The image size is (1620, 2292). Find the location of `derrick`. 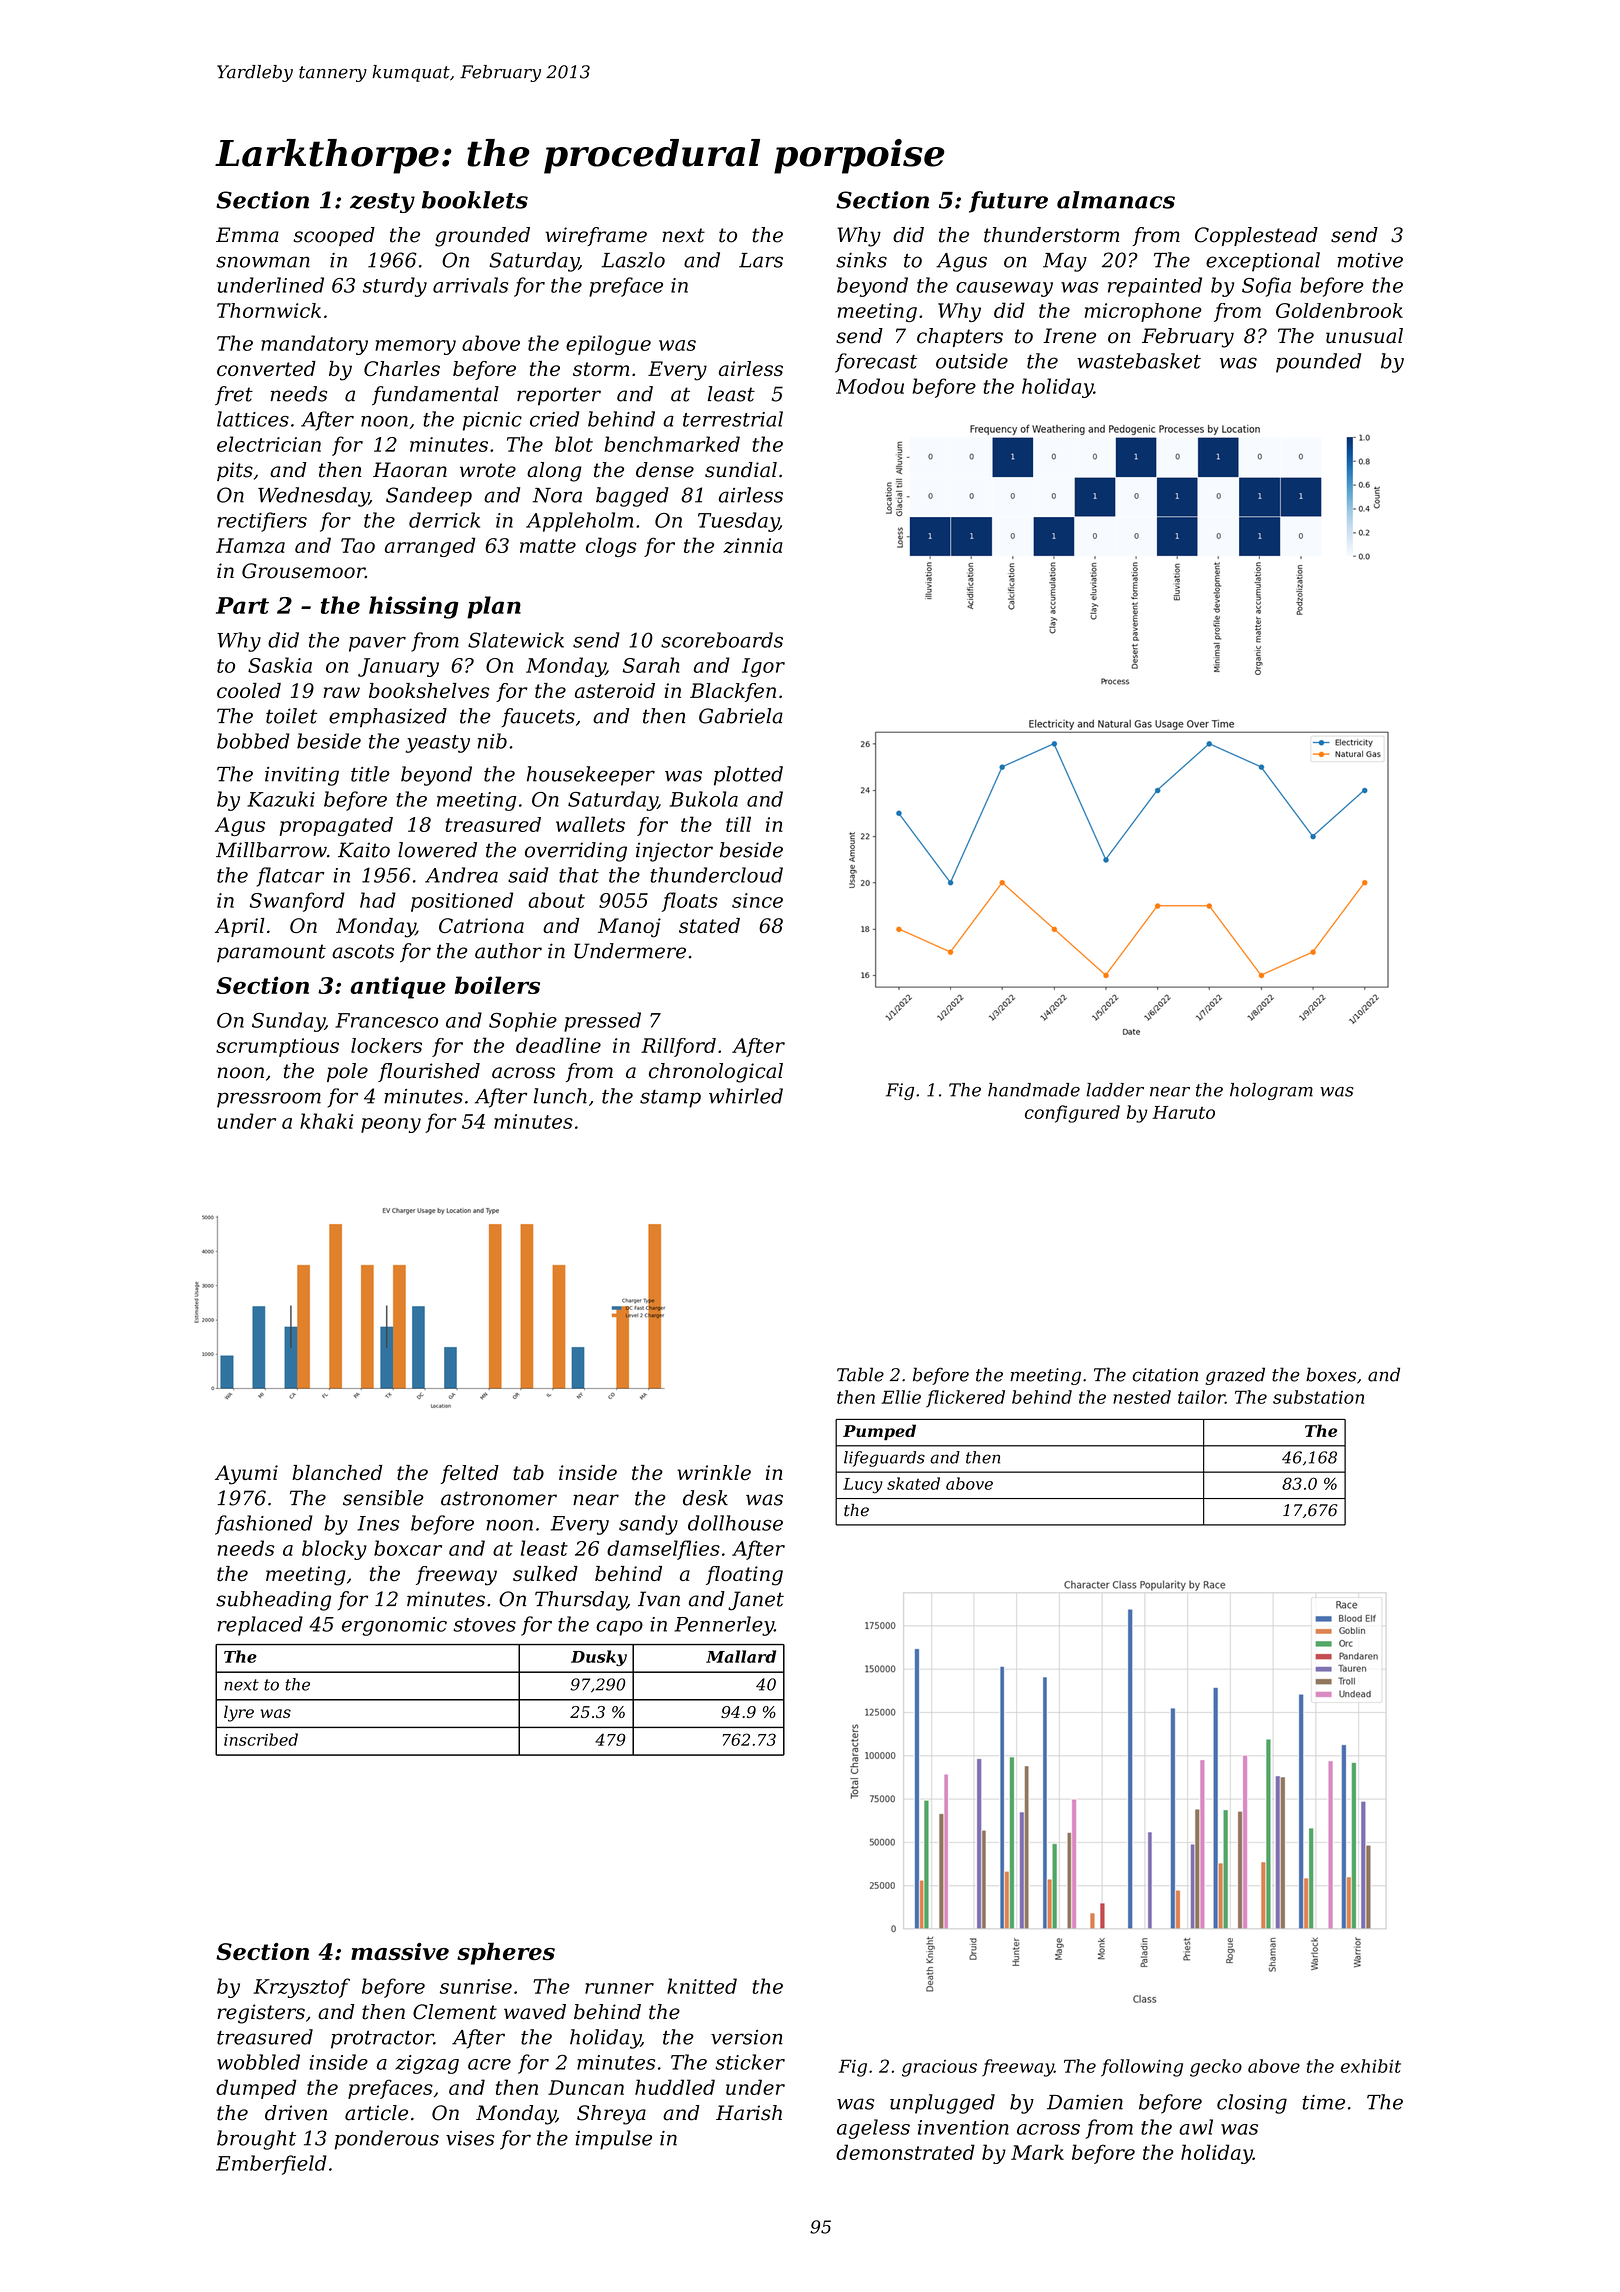

derrick is located at coordinates (444, 520).
